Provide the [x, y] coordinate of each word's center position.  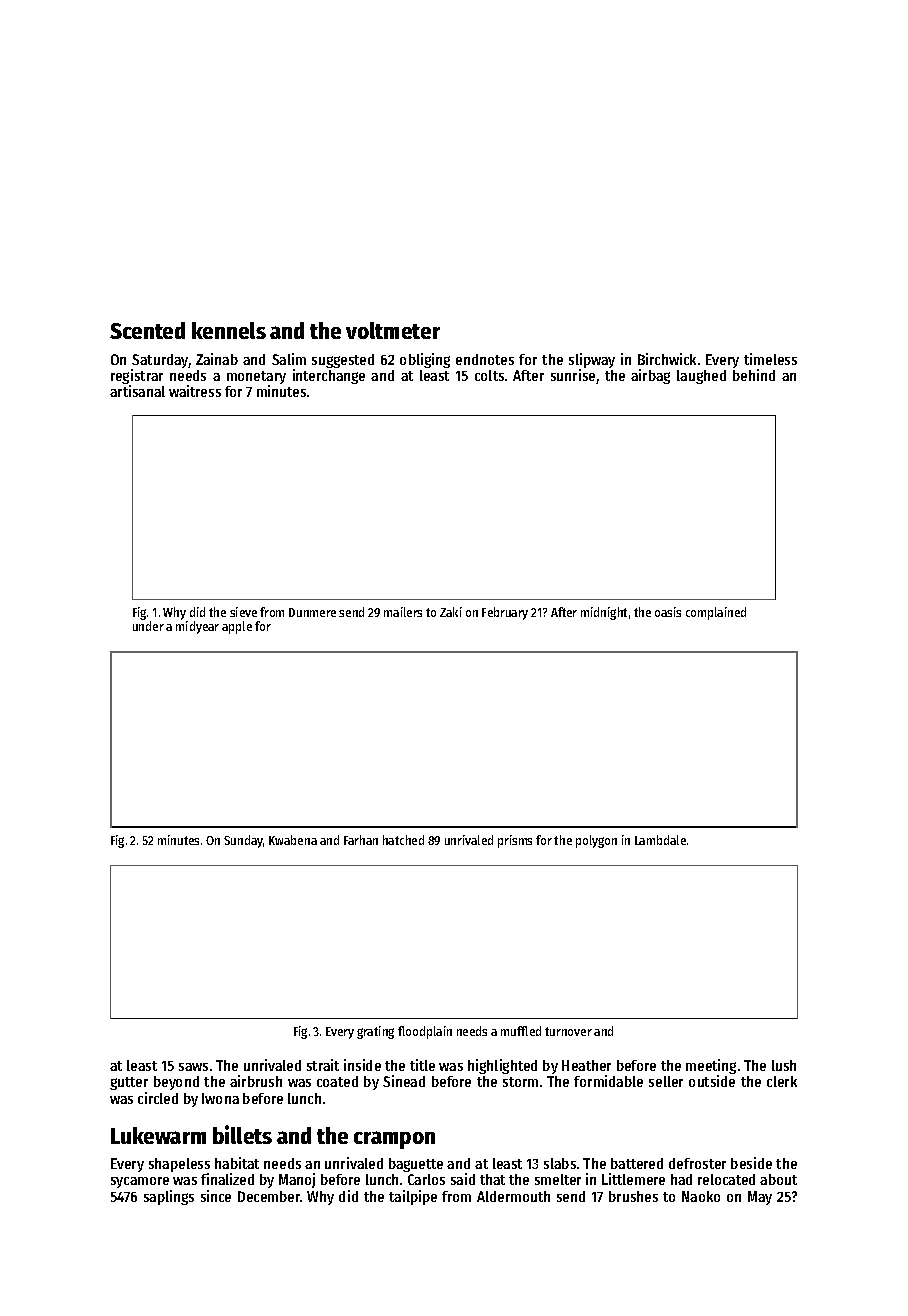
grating [375, 1032]
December [269, 1196]
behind [754, 375]
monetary [256, 377]
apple [237, 627]
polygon [596, 841]
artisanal [137, 391]
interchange [329, 376]
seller [666, 1081]
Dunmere [312, 612]
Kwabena [293, 840]
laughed [701, 377]
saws [193, 1067]
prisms [515, 841]
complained [716, 613]
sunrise [573, 375]
